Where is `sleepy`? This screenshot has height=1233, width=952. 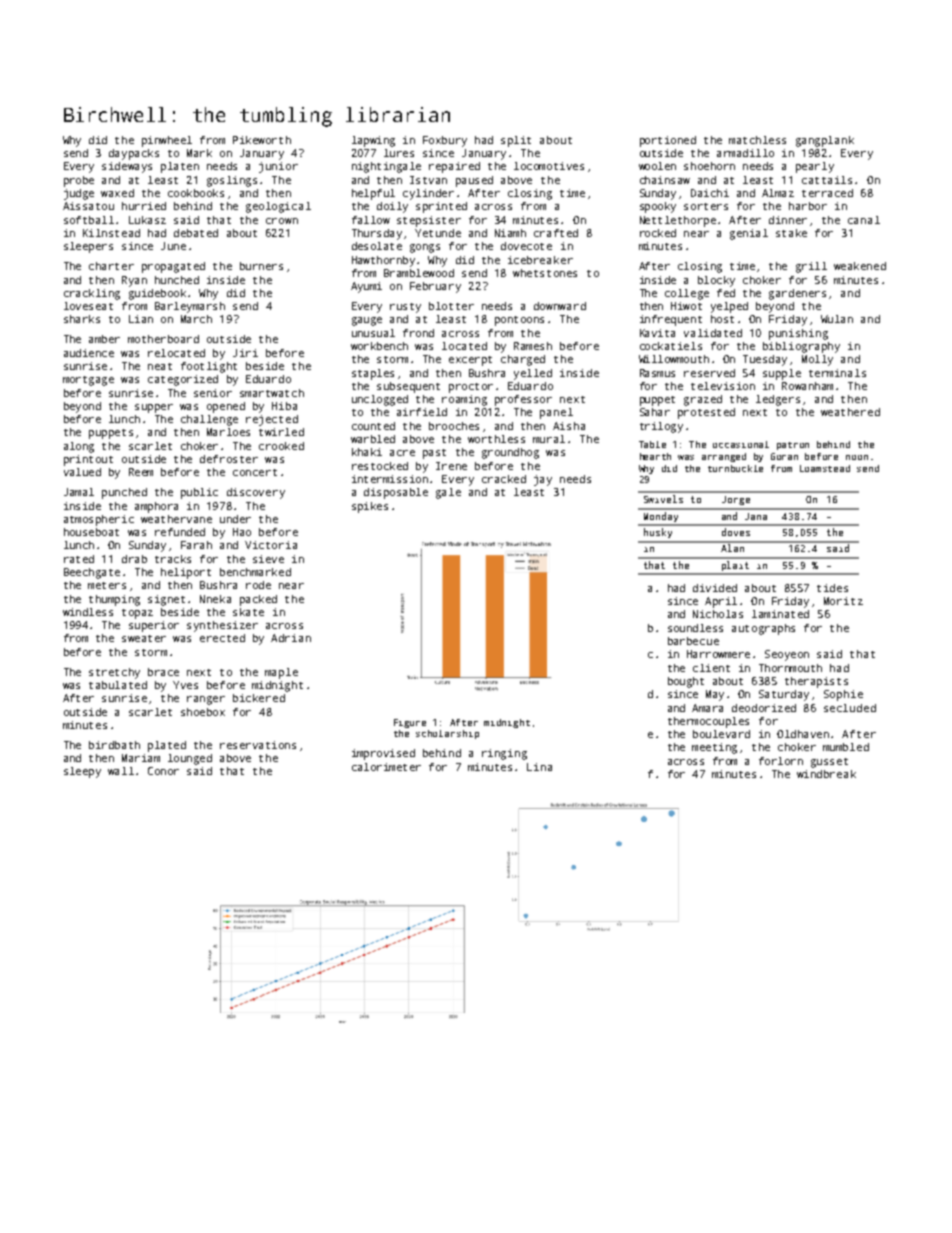 sleepy is located at coordinates (82, 772).
